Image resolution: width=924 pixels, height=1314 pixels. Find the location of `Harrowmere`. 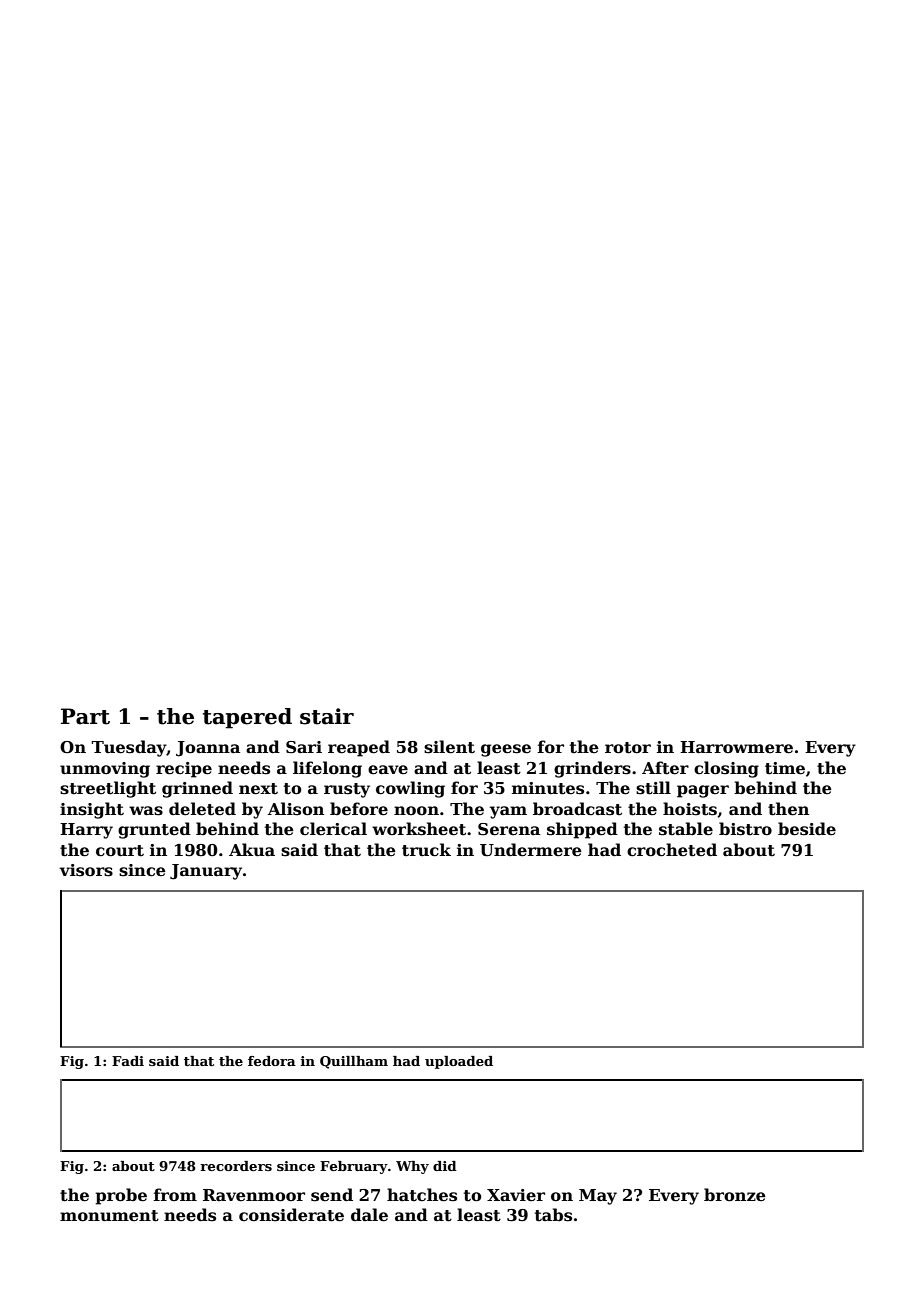

Harrowmere is located at coordinates (736, 747).
